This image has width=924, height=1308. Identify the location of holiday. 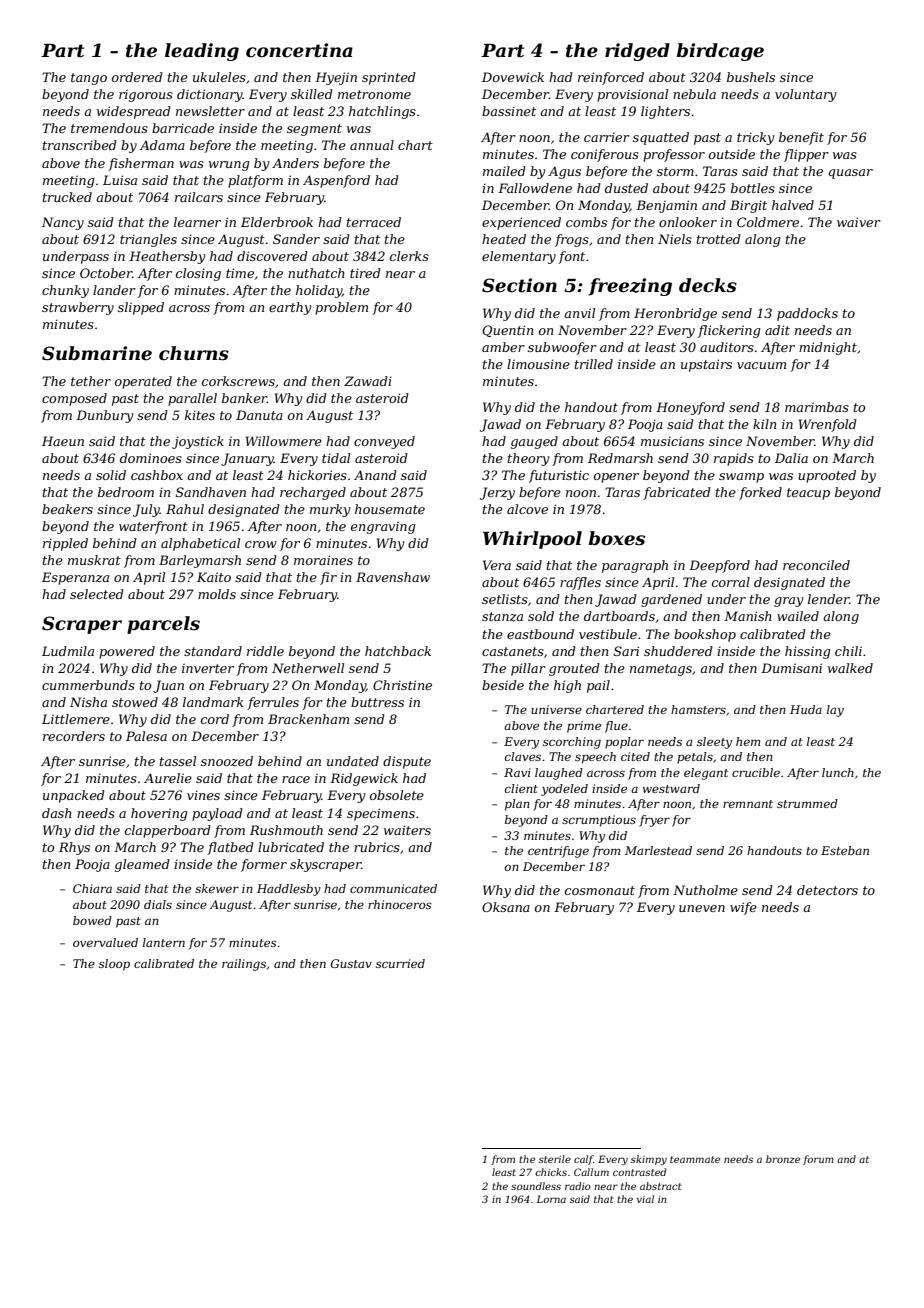
(319, 291).
